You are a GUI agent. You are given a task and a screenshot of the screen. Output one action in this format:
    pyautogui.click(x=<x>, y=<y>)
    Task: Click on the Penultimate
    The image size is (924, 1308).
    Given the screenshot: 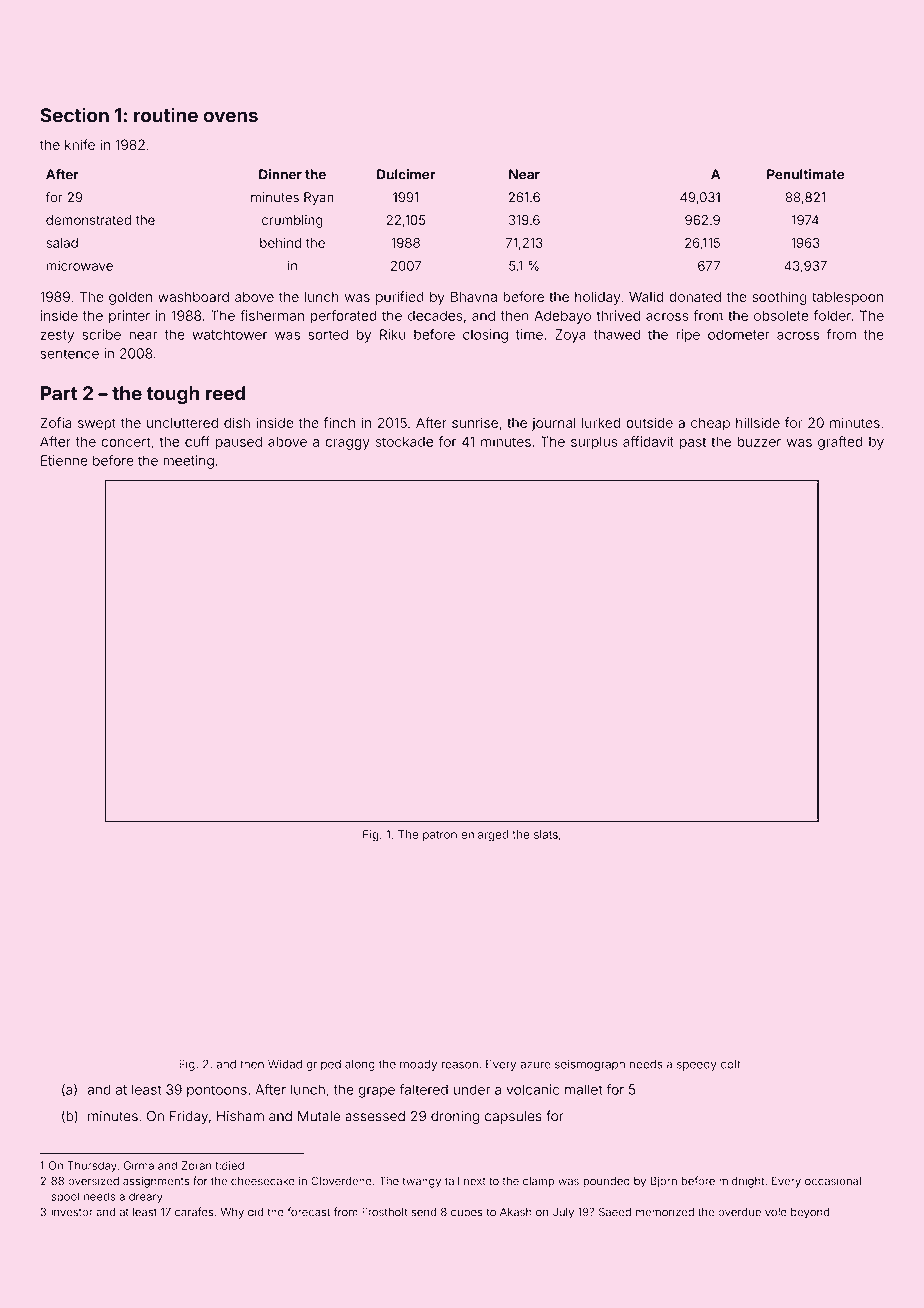 What is the action you would take?
    pyautogui.click(x=806, y=174)
